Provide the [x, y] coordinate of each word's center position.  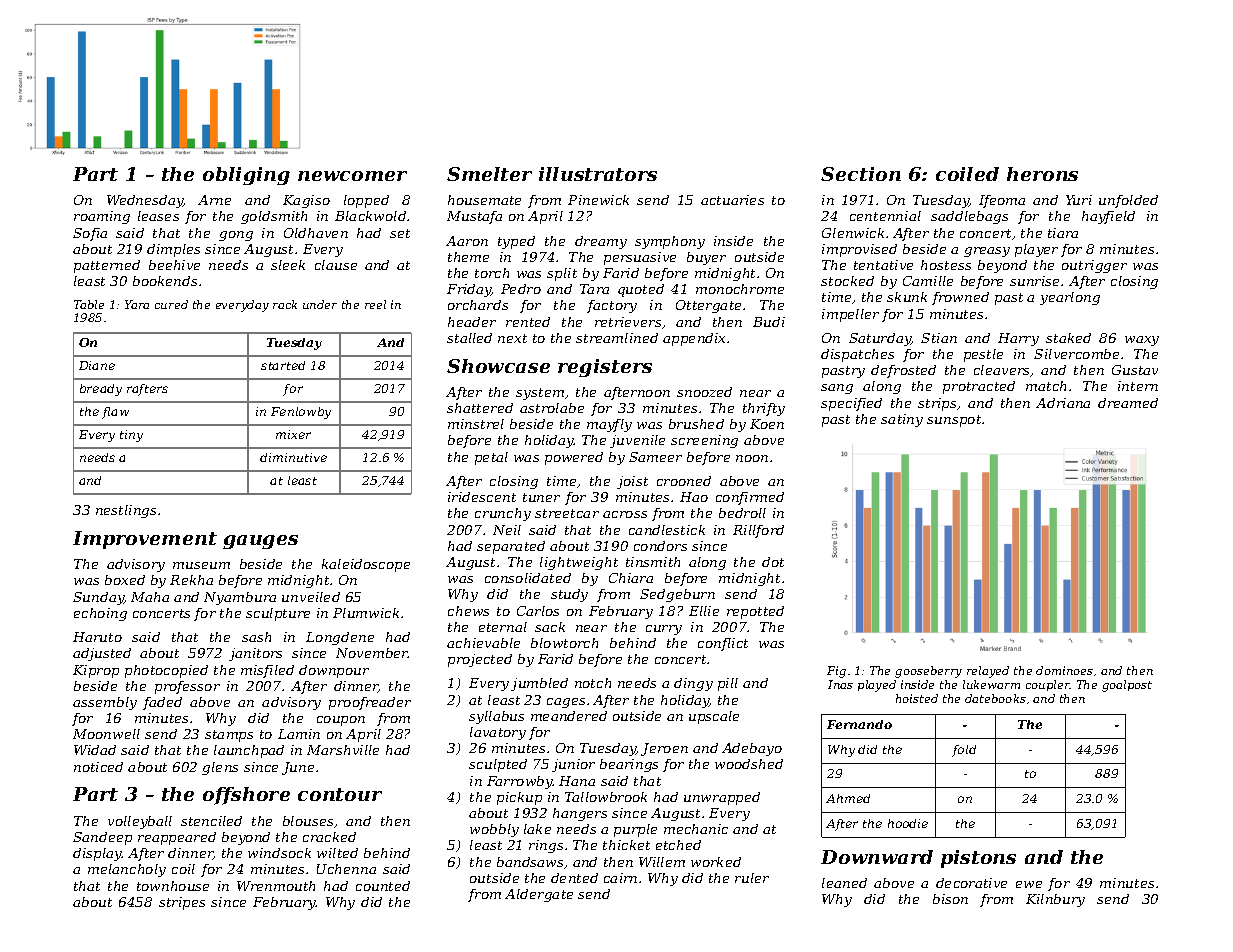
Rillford [758, 531]
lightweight [579, 563]
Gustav [1135, 370]
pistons [978, 859]
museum [201, 565]
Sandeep [102, 838]
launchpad [249, 751]
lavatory [498, 733]
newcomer [352, 176]
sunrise [1034, 281]
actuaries [732, 200]
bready [101, 390]
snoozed [704, 392]
